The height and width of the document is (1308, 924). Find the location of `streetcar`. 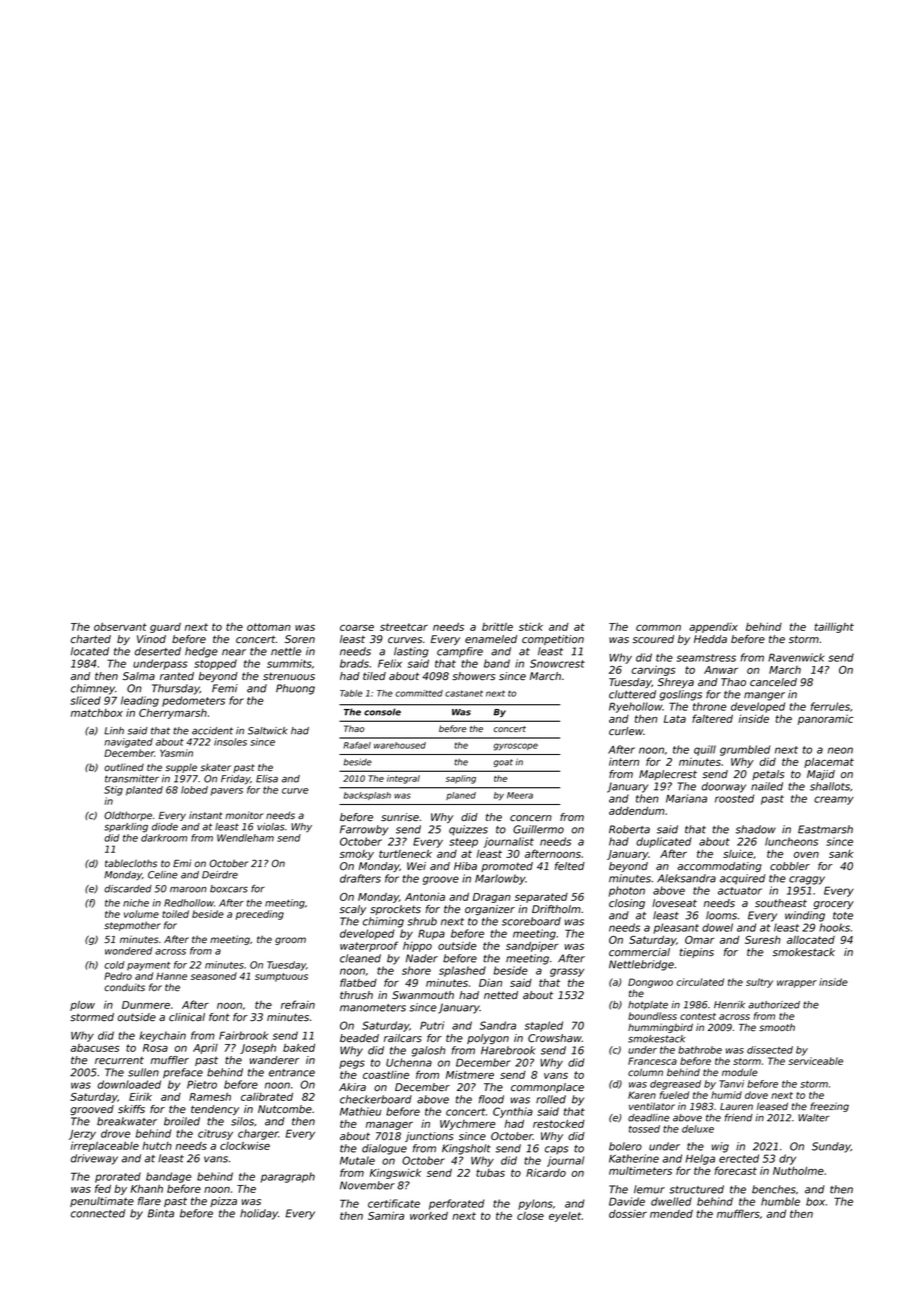

streetcar is located at coordinates (404, 627).
